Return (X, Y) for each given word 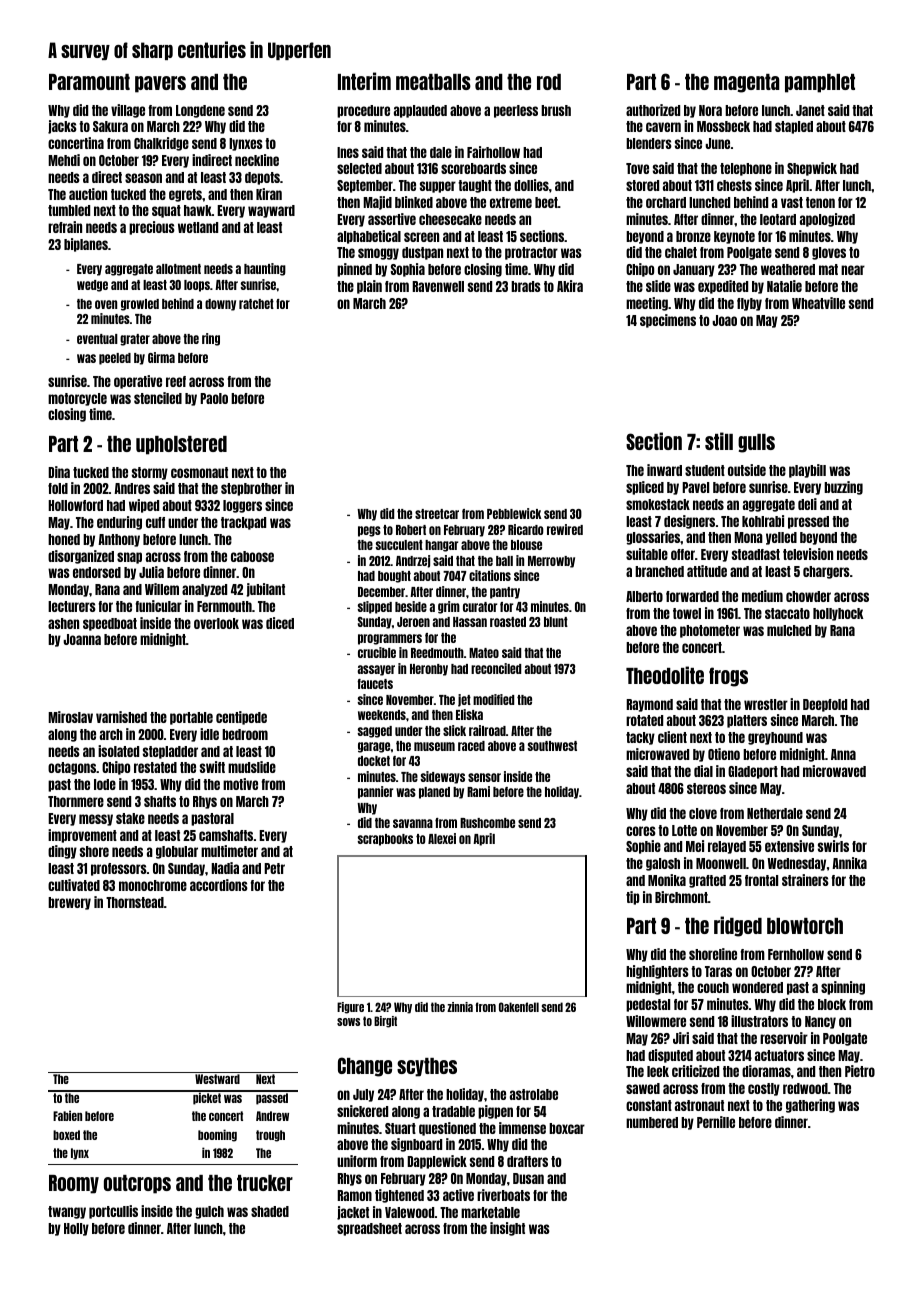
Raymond (649, 705)
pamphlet (820, 83)
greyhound (775, 738)
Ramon (354, 1195)
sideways (443, 777)
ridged (738, 926)
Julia (151, 572)
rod (549, 82)
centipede (241, 718)
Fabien (67, 1115)
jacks (62, 127)
